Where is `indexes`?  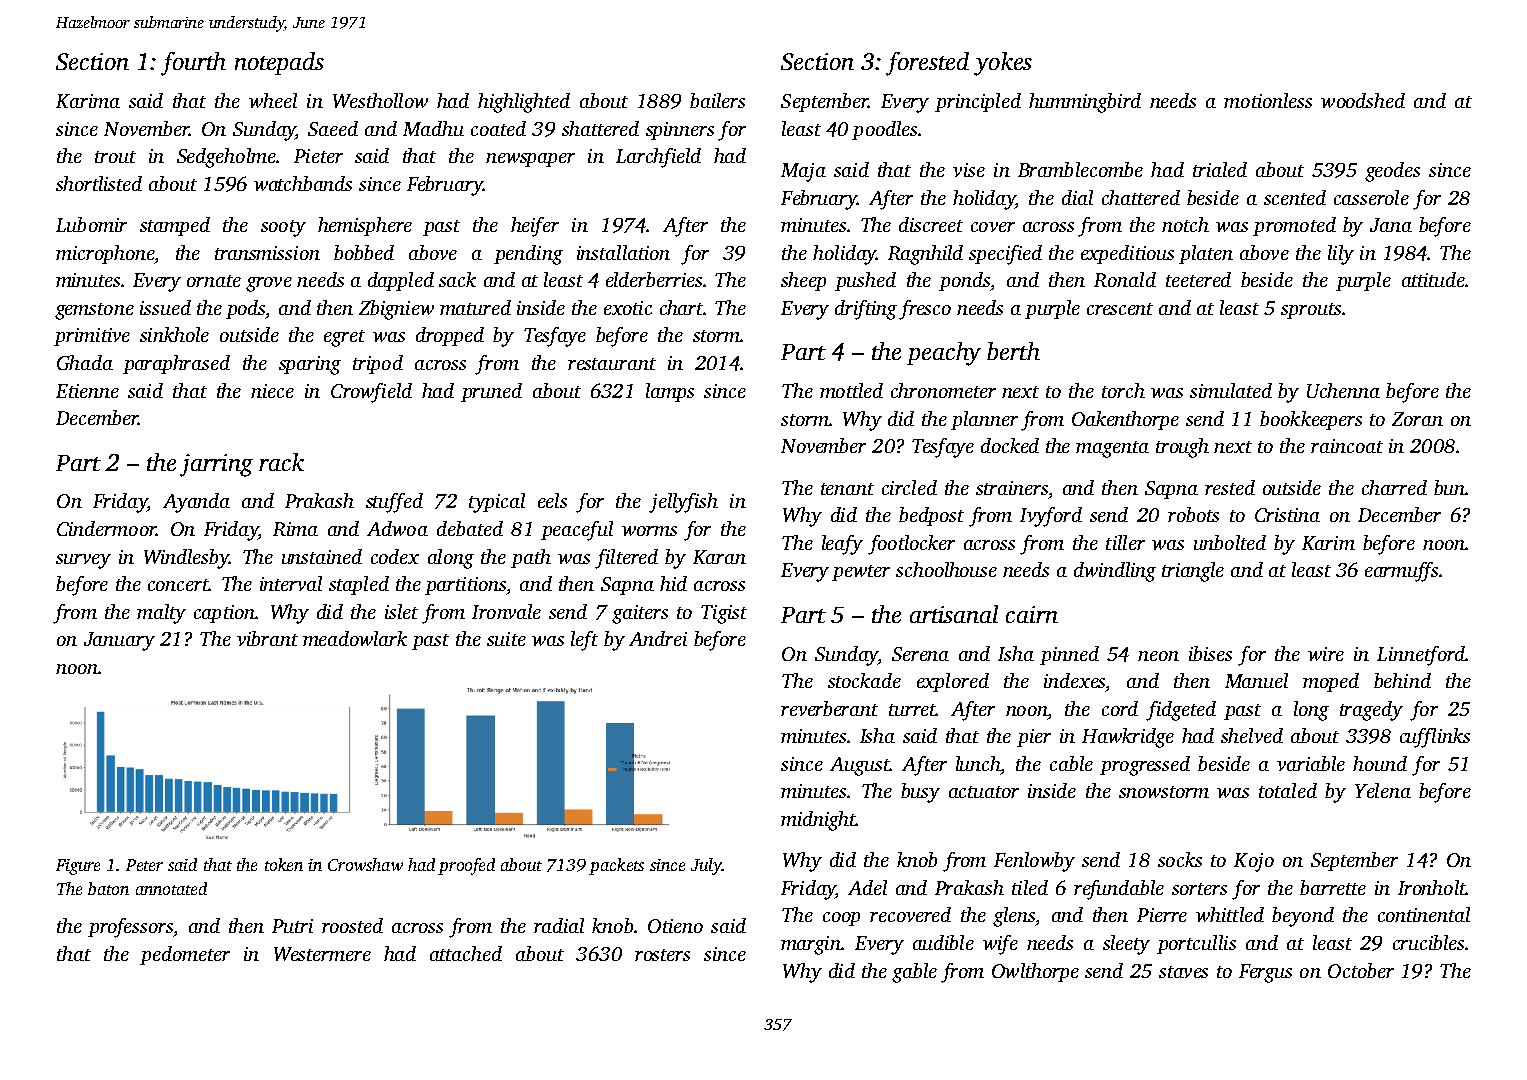 indexes is located at coordinates (1074, 680).
